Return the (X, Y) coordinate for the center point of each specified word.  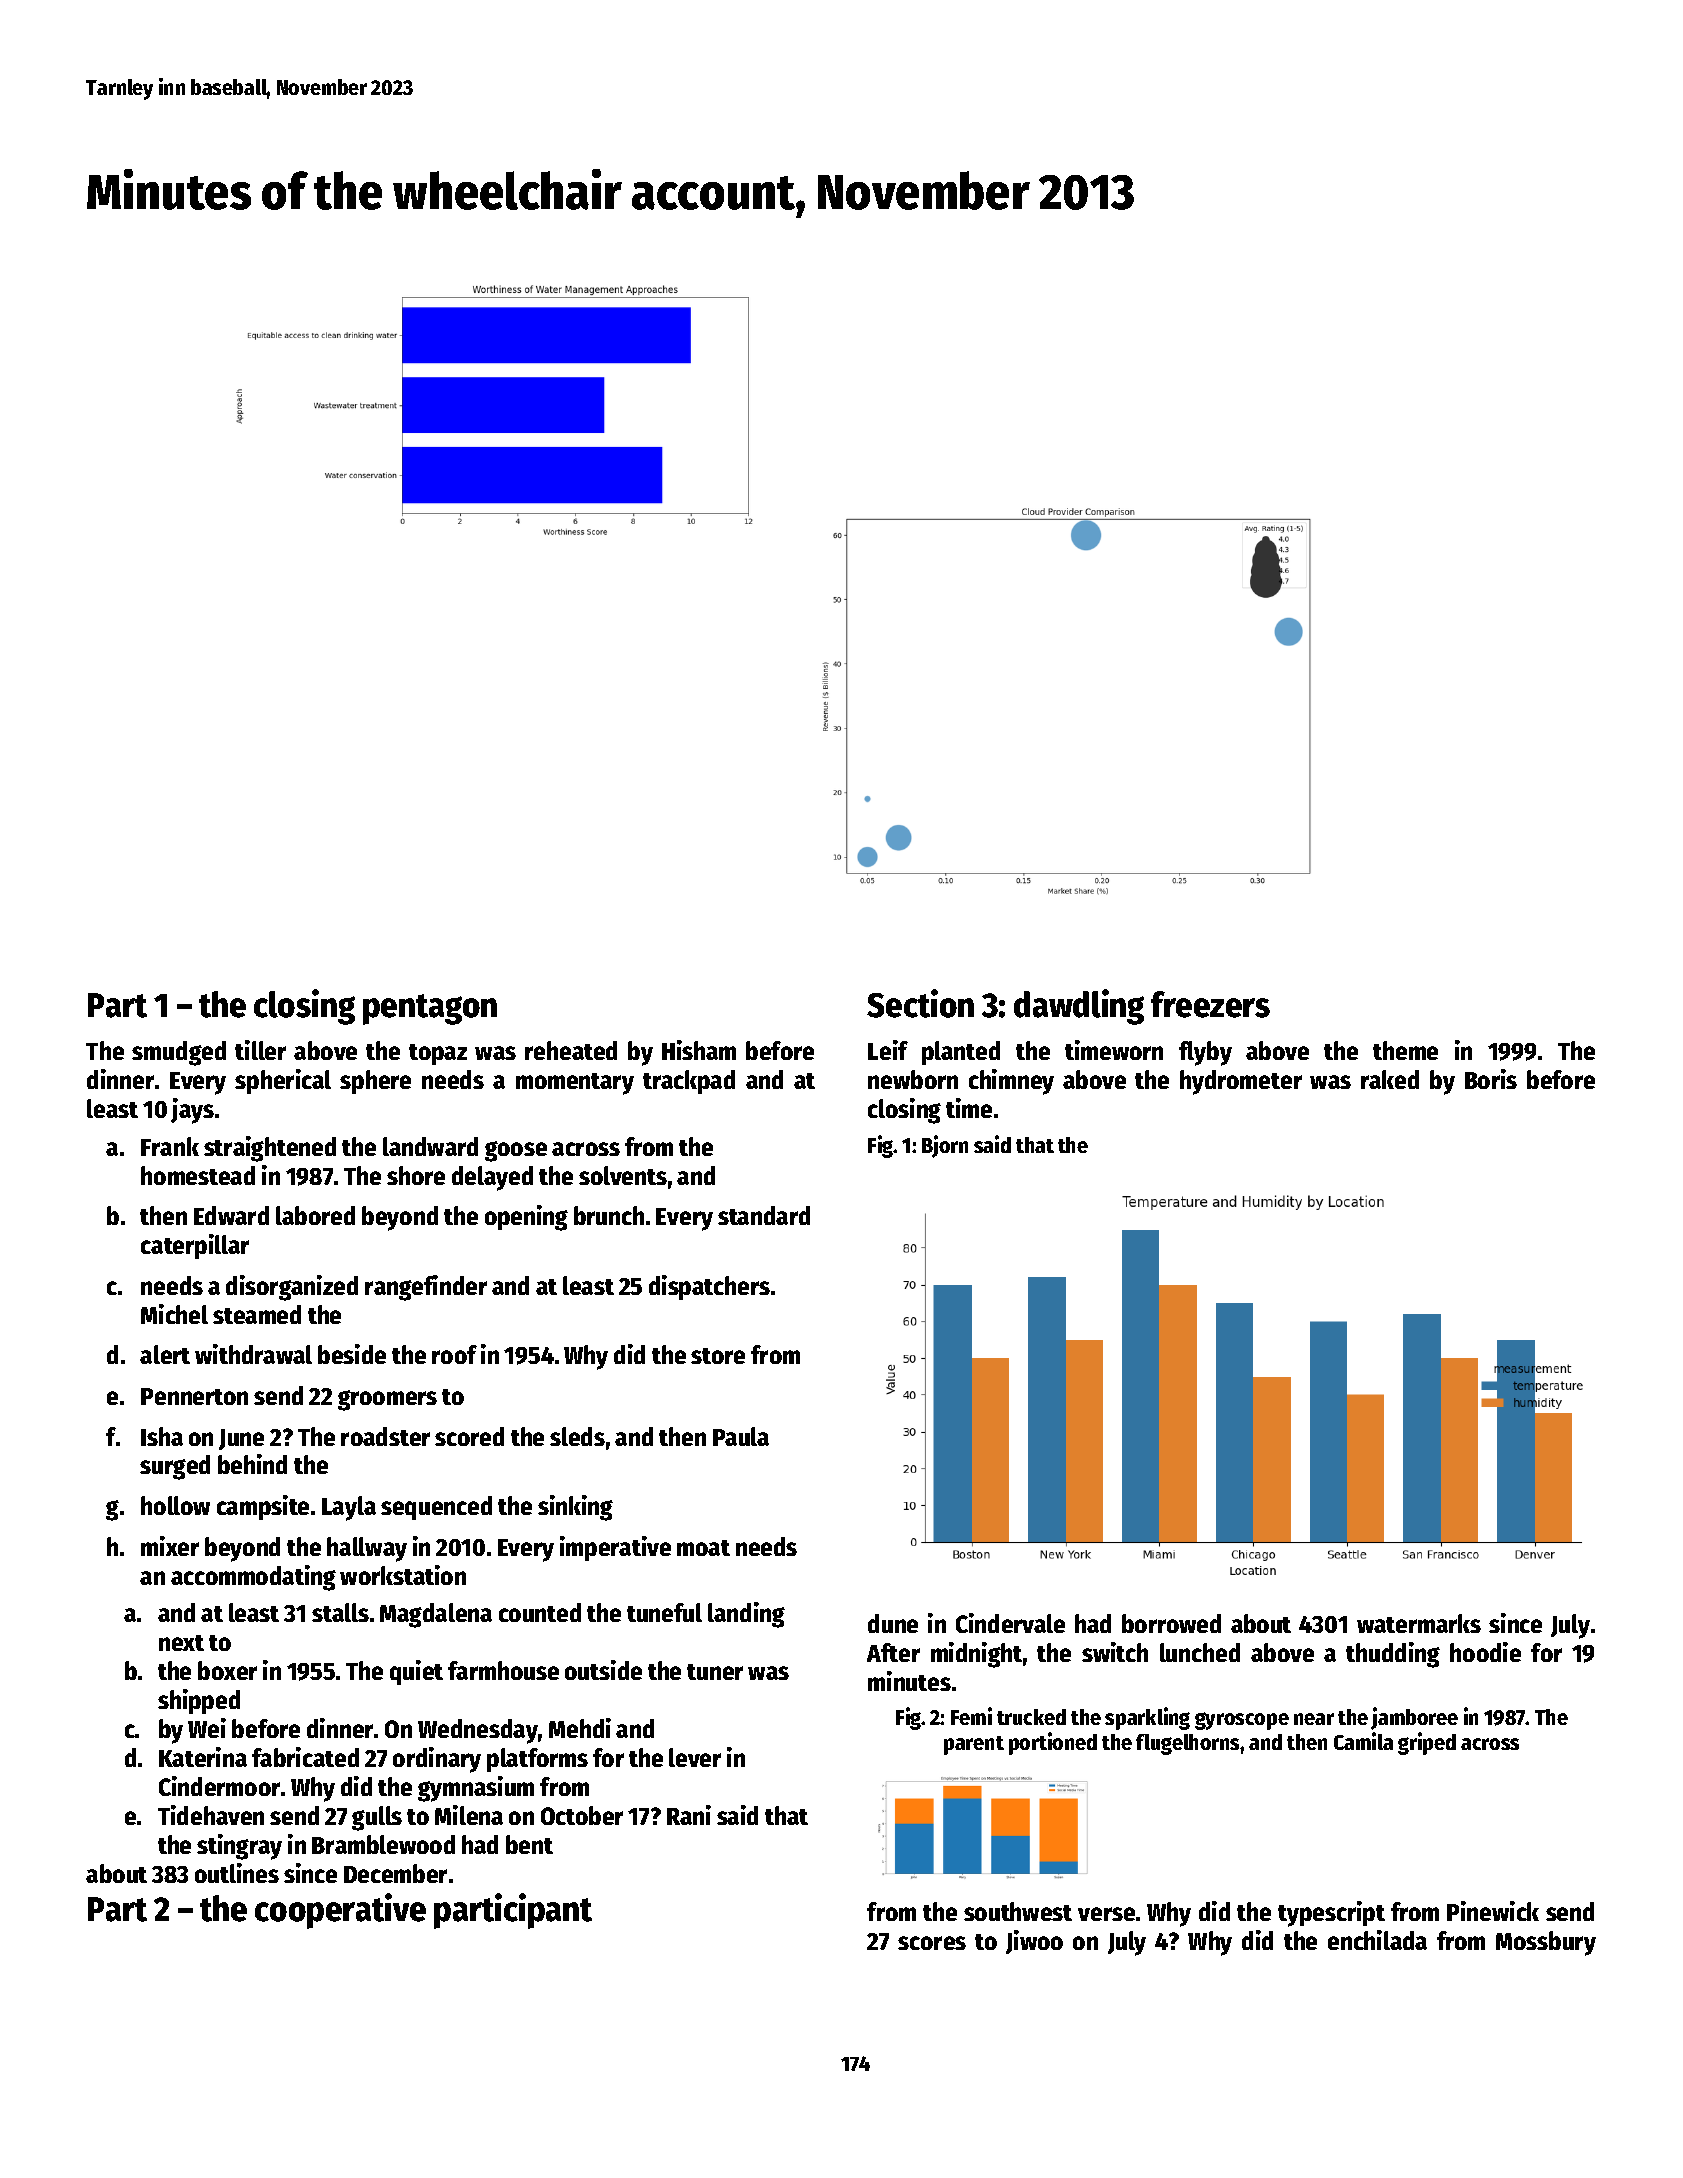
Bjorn (945, 1146)
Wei (207, 1728)
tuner (715, 1672)
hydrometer (1241, 1082)
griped (1427, 1743)
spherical (283, 1081)
